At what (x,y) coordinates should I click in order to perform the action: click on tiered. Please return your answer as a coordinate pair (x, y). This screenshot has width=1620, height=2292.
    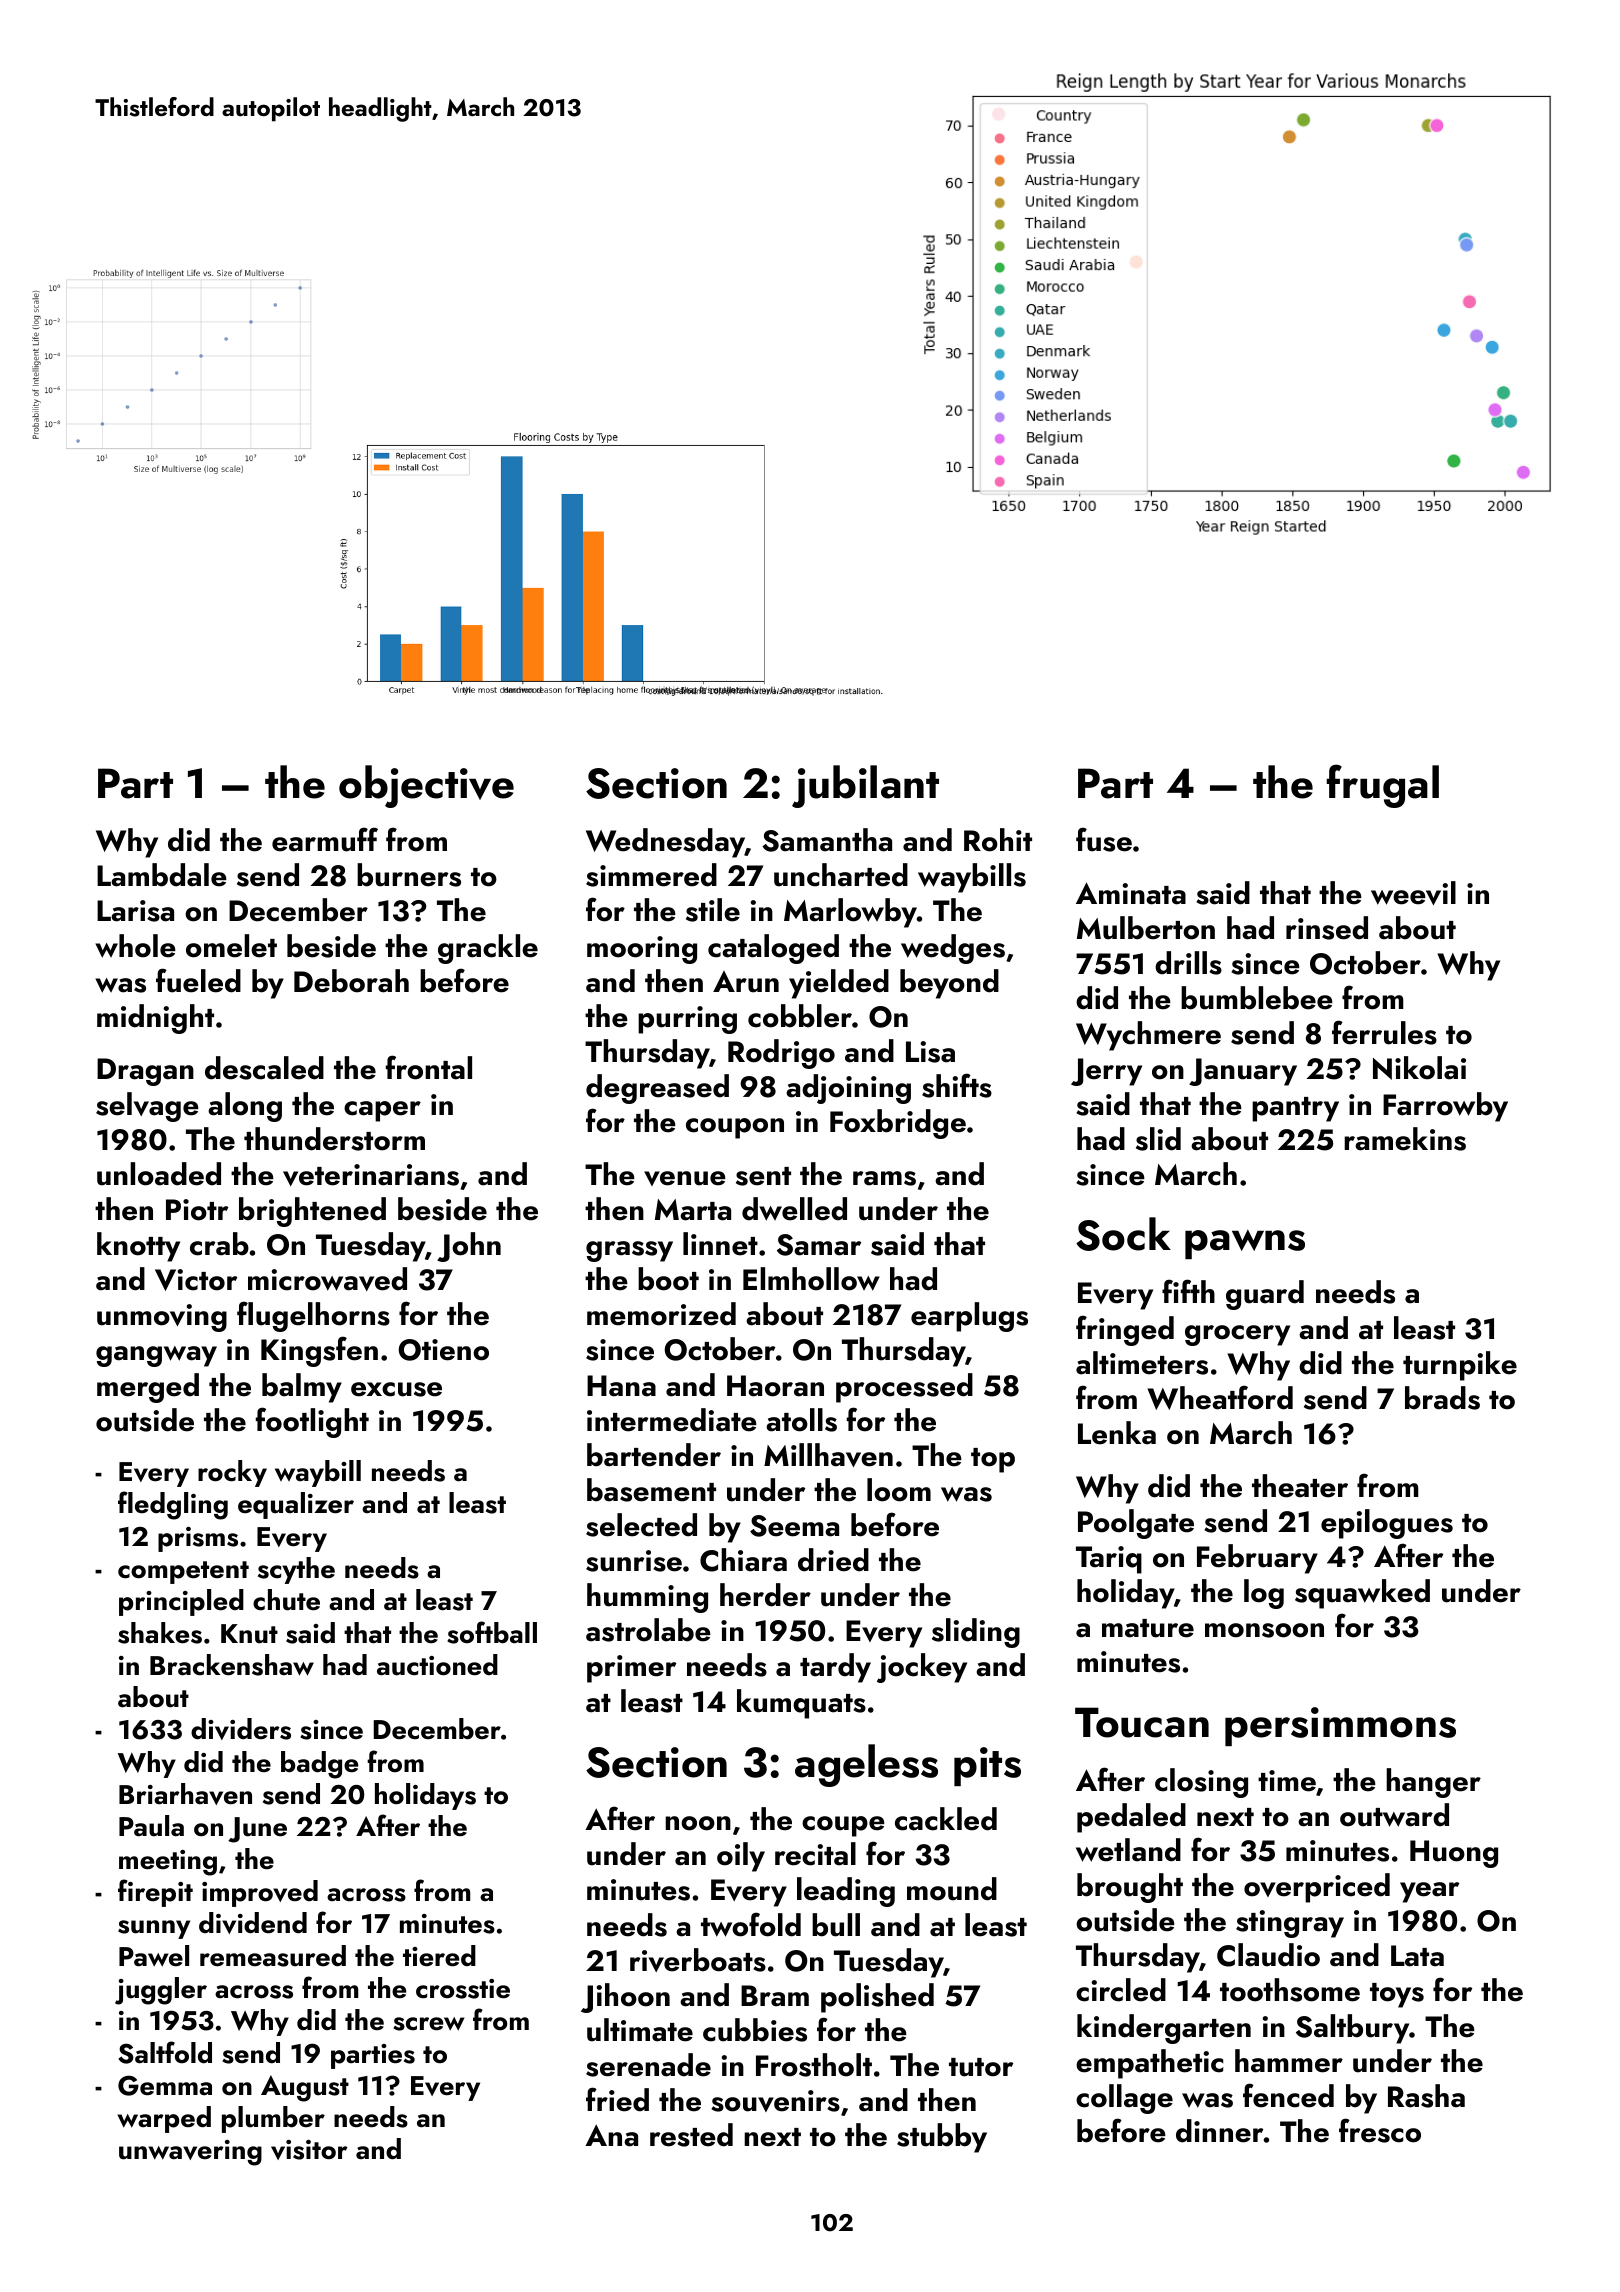
    Looking at the image, I should click on (439, 1956).
